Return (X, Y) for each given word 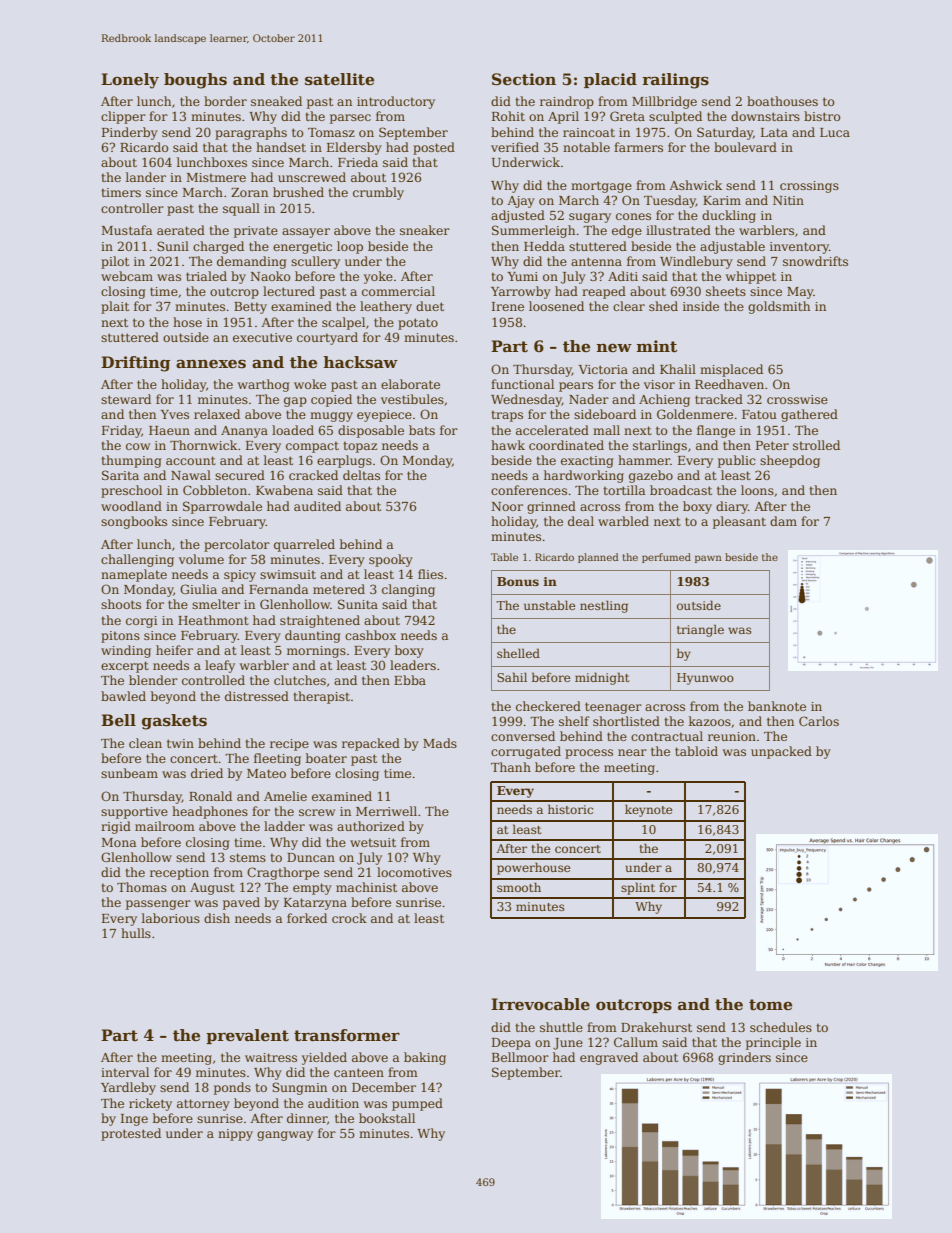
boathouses (782, 101)
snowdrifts (815, 261)
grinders (744, 1058)
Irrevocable (540, 1004)
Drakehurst (656, 1027)
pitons (120, 637)
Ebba (410, 680)
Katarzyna (315, 904)
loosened (556, 306)
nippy (235, 1135)
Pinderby (130, 133)
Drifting (136, 364)
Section (524, 79)
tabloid (696, 751)
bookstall (387, 1118)
